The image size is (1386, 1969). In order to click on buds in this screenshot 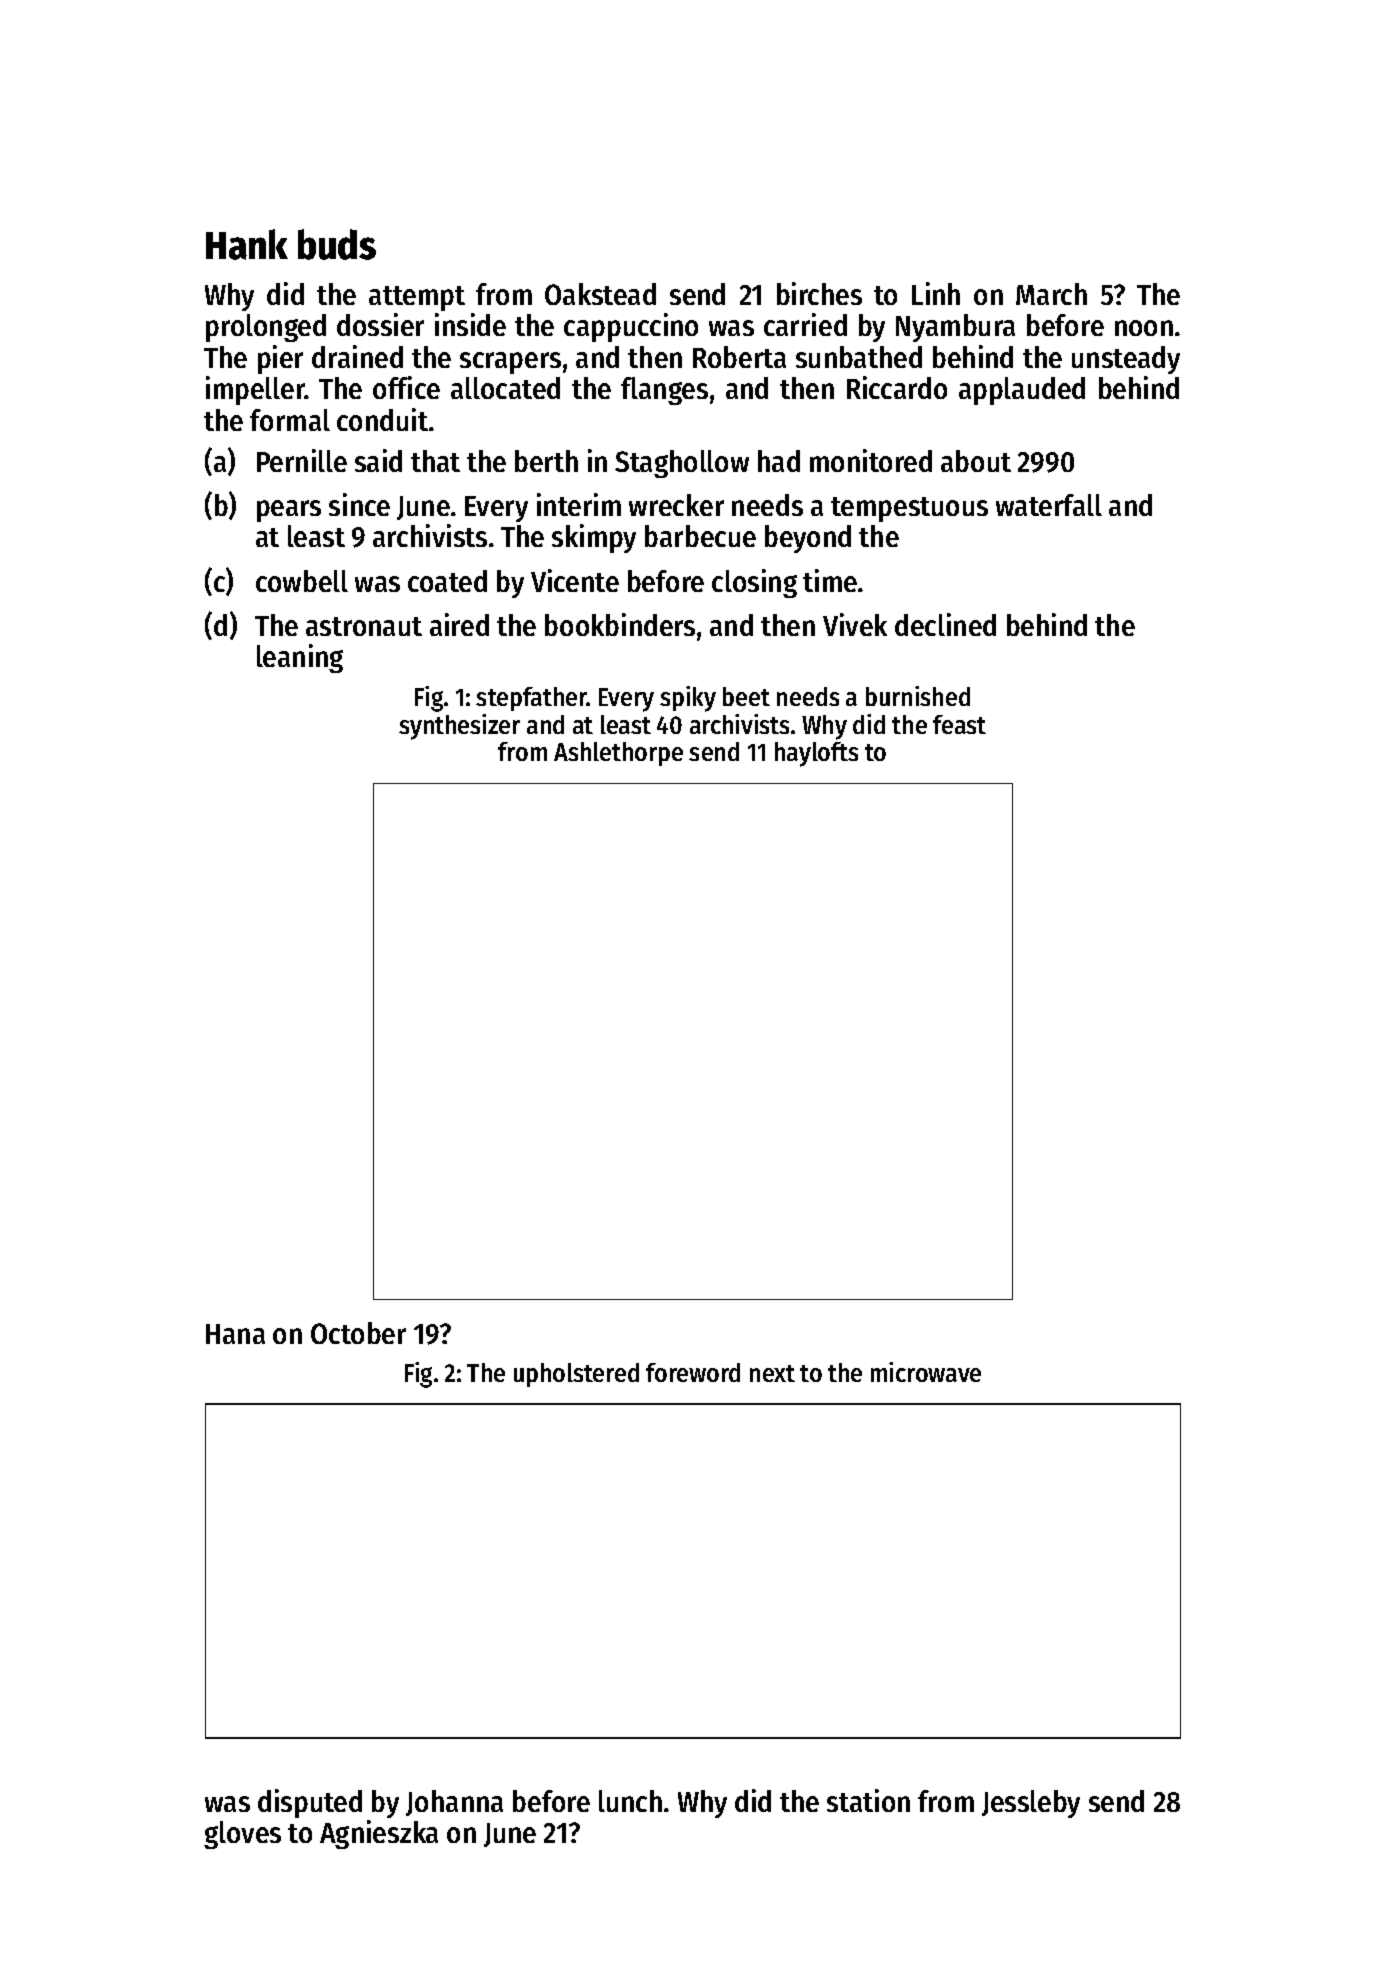, I will do `click(337, 244)`.
